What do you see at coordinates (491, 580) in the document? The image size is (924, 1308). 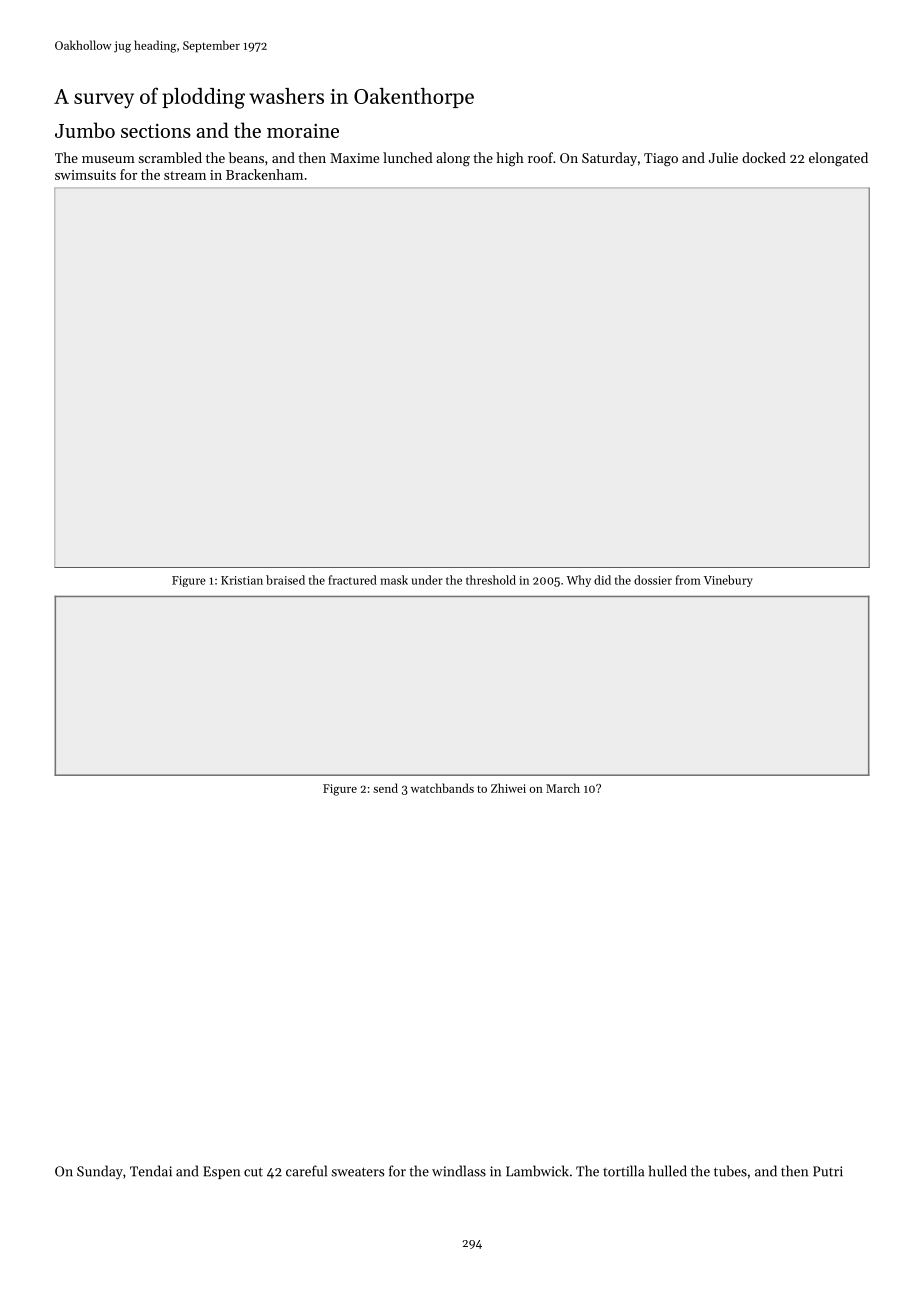 I see `threshold` at bounding box center [491, 580].
